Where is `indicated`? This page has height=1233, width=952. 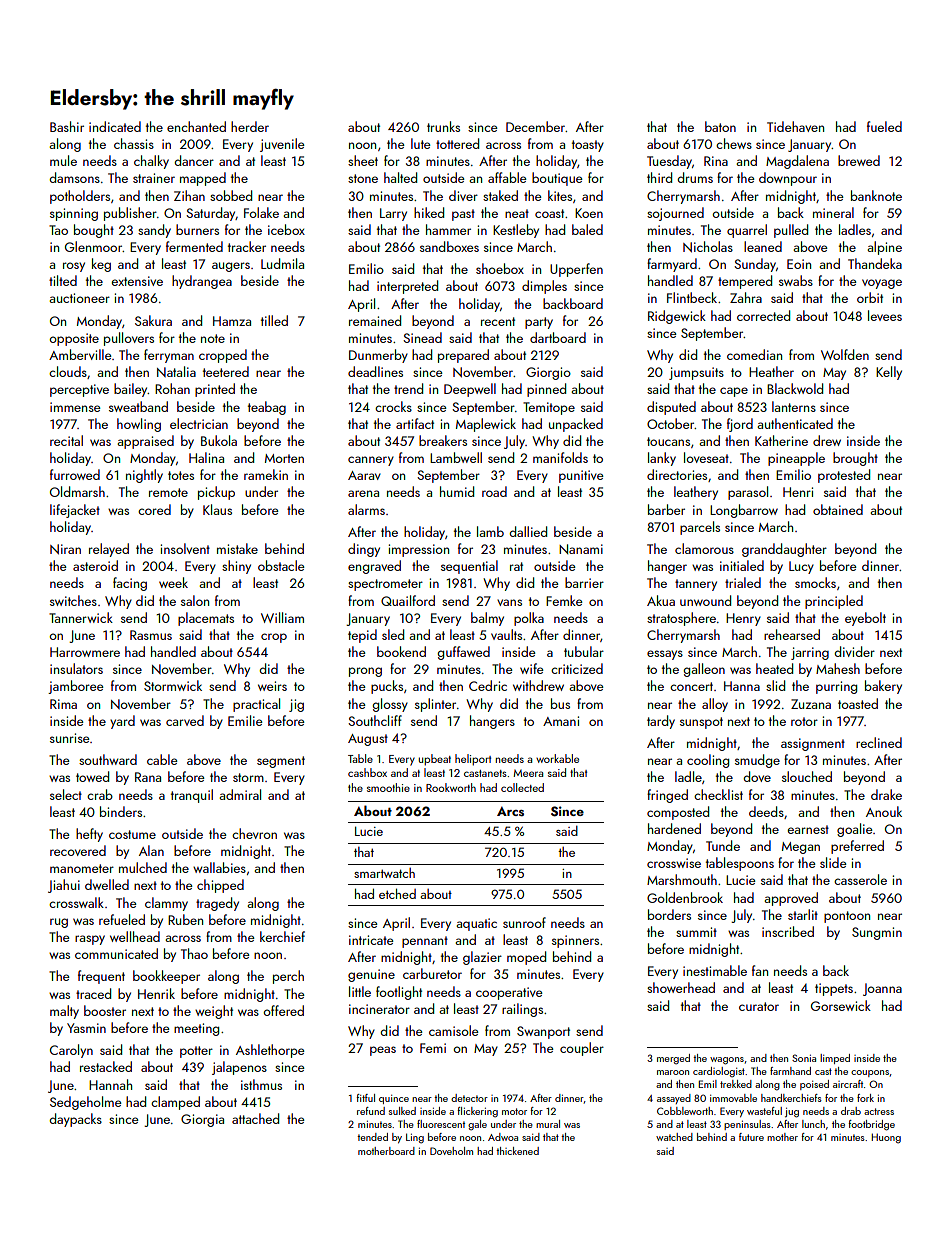 indicated is located at coordinates (115, 126).
